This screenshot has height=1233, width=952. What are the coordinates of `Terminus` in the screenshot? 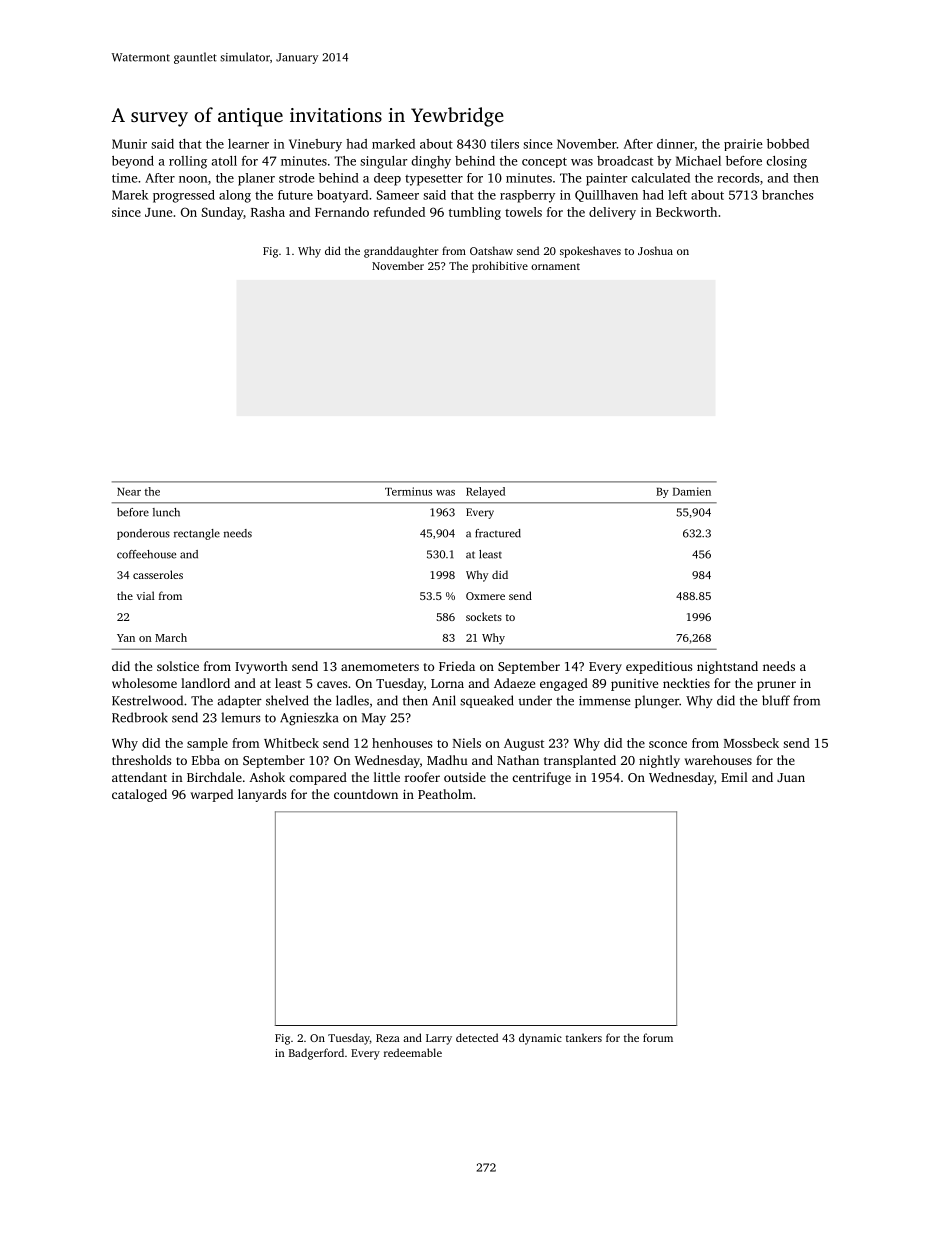 It's located at (408, 491).
